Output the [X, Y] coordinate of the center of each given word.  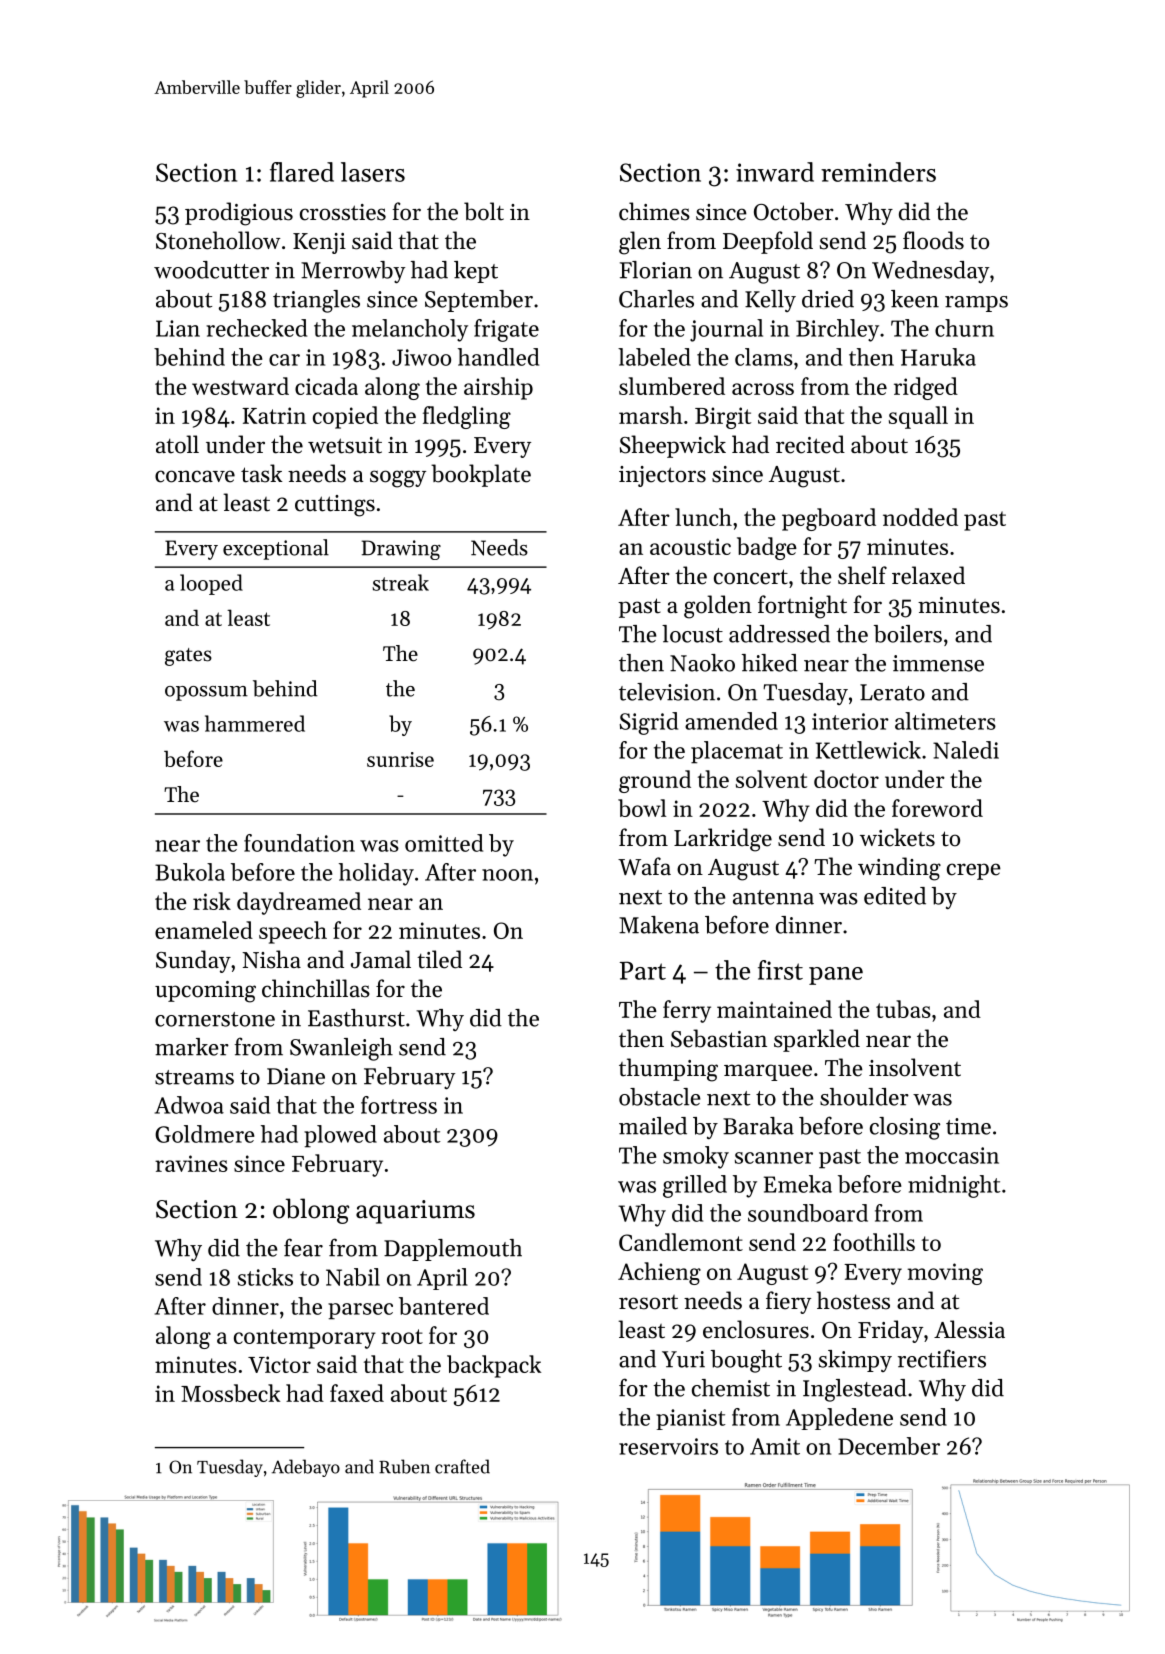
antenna [773, 897]
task [262, 473]
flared [302, 172]
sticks [265, 1277]
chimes [654, 211]
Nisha [271, 959]
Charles [656, 299]
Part [643, 970]
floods [933, 240]
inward [775, 172]
